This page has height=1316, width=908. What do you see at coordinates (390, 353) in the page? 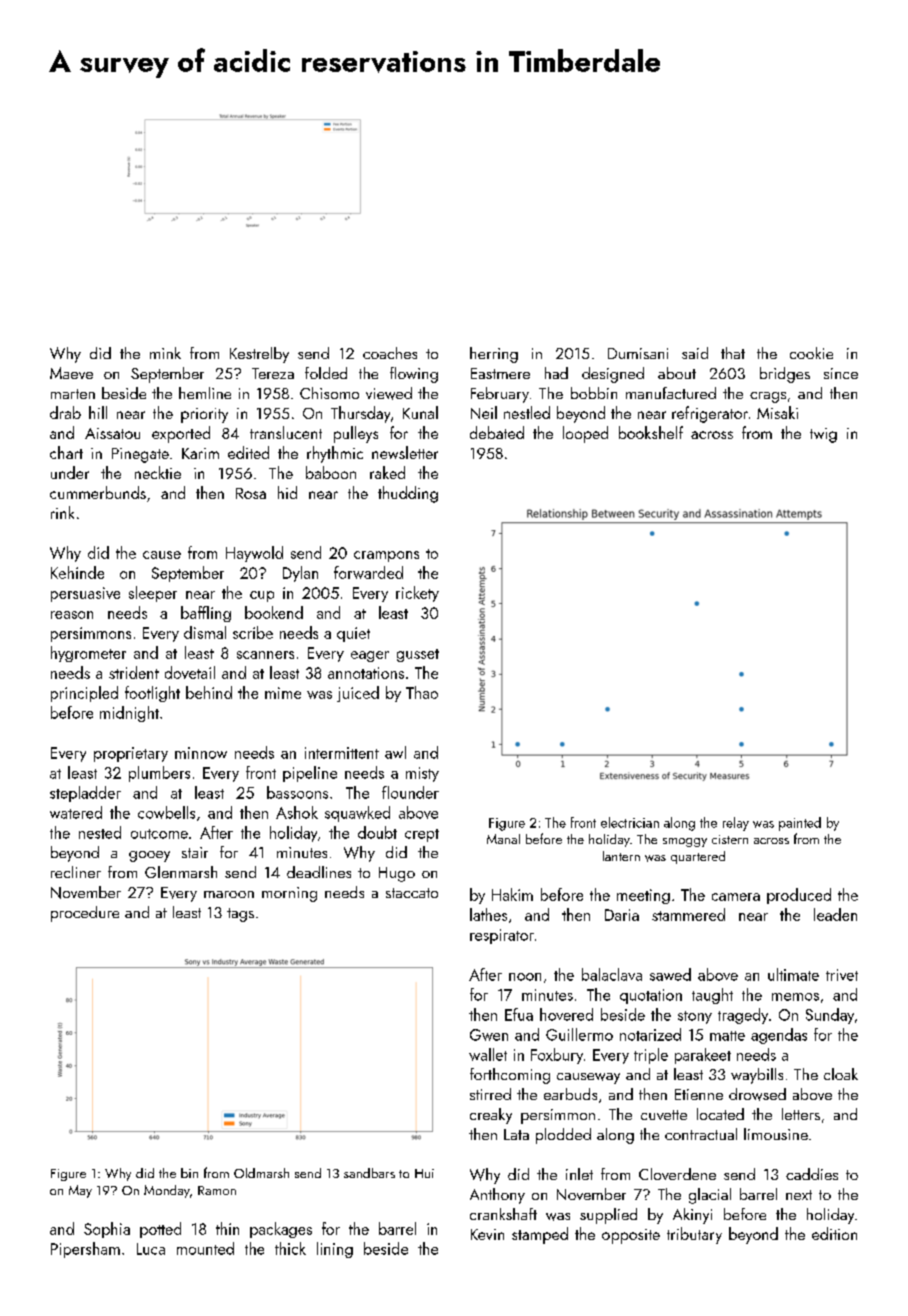
I see `coaches` at bounding box center [390, 353].
